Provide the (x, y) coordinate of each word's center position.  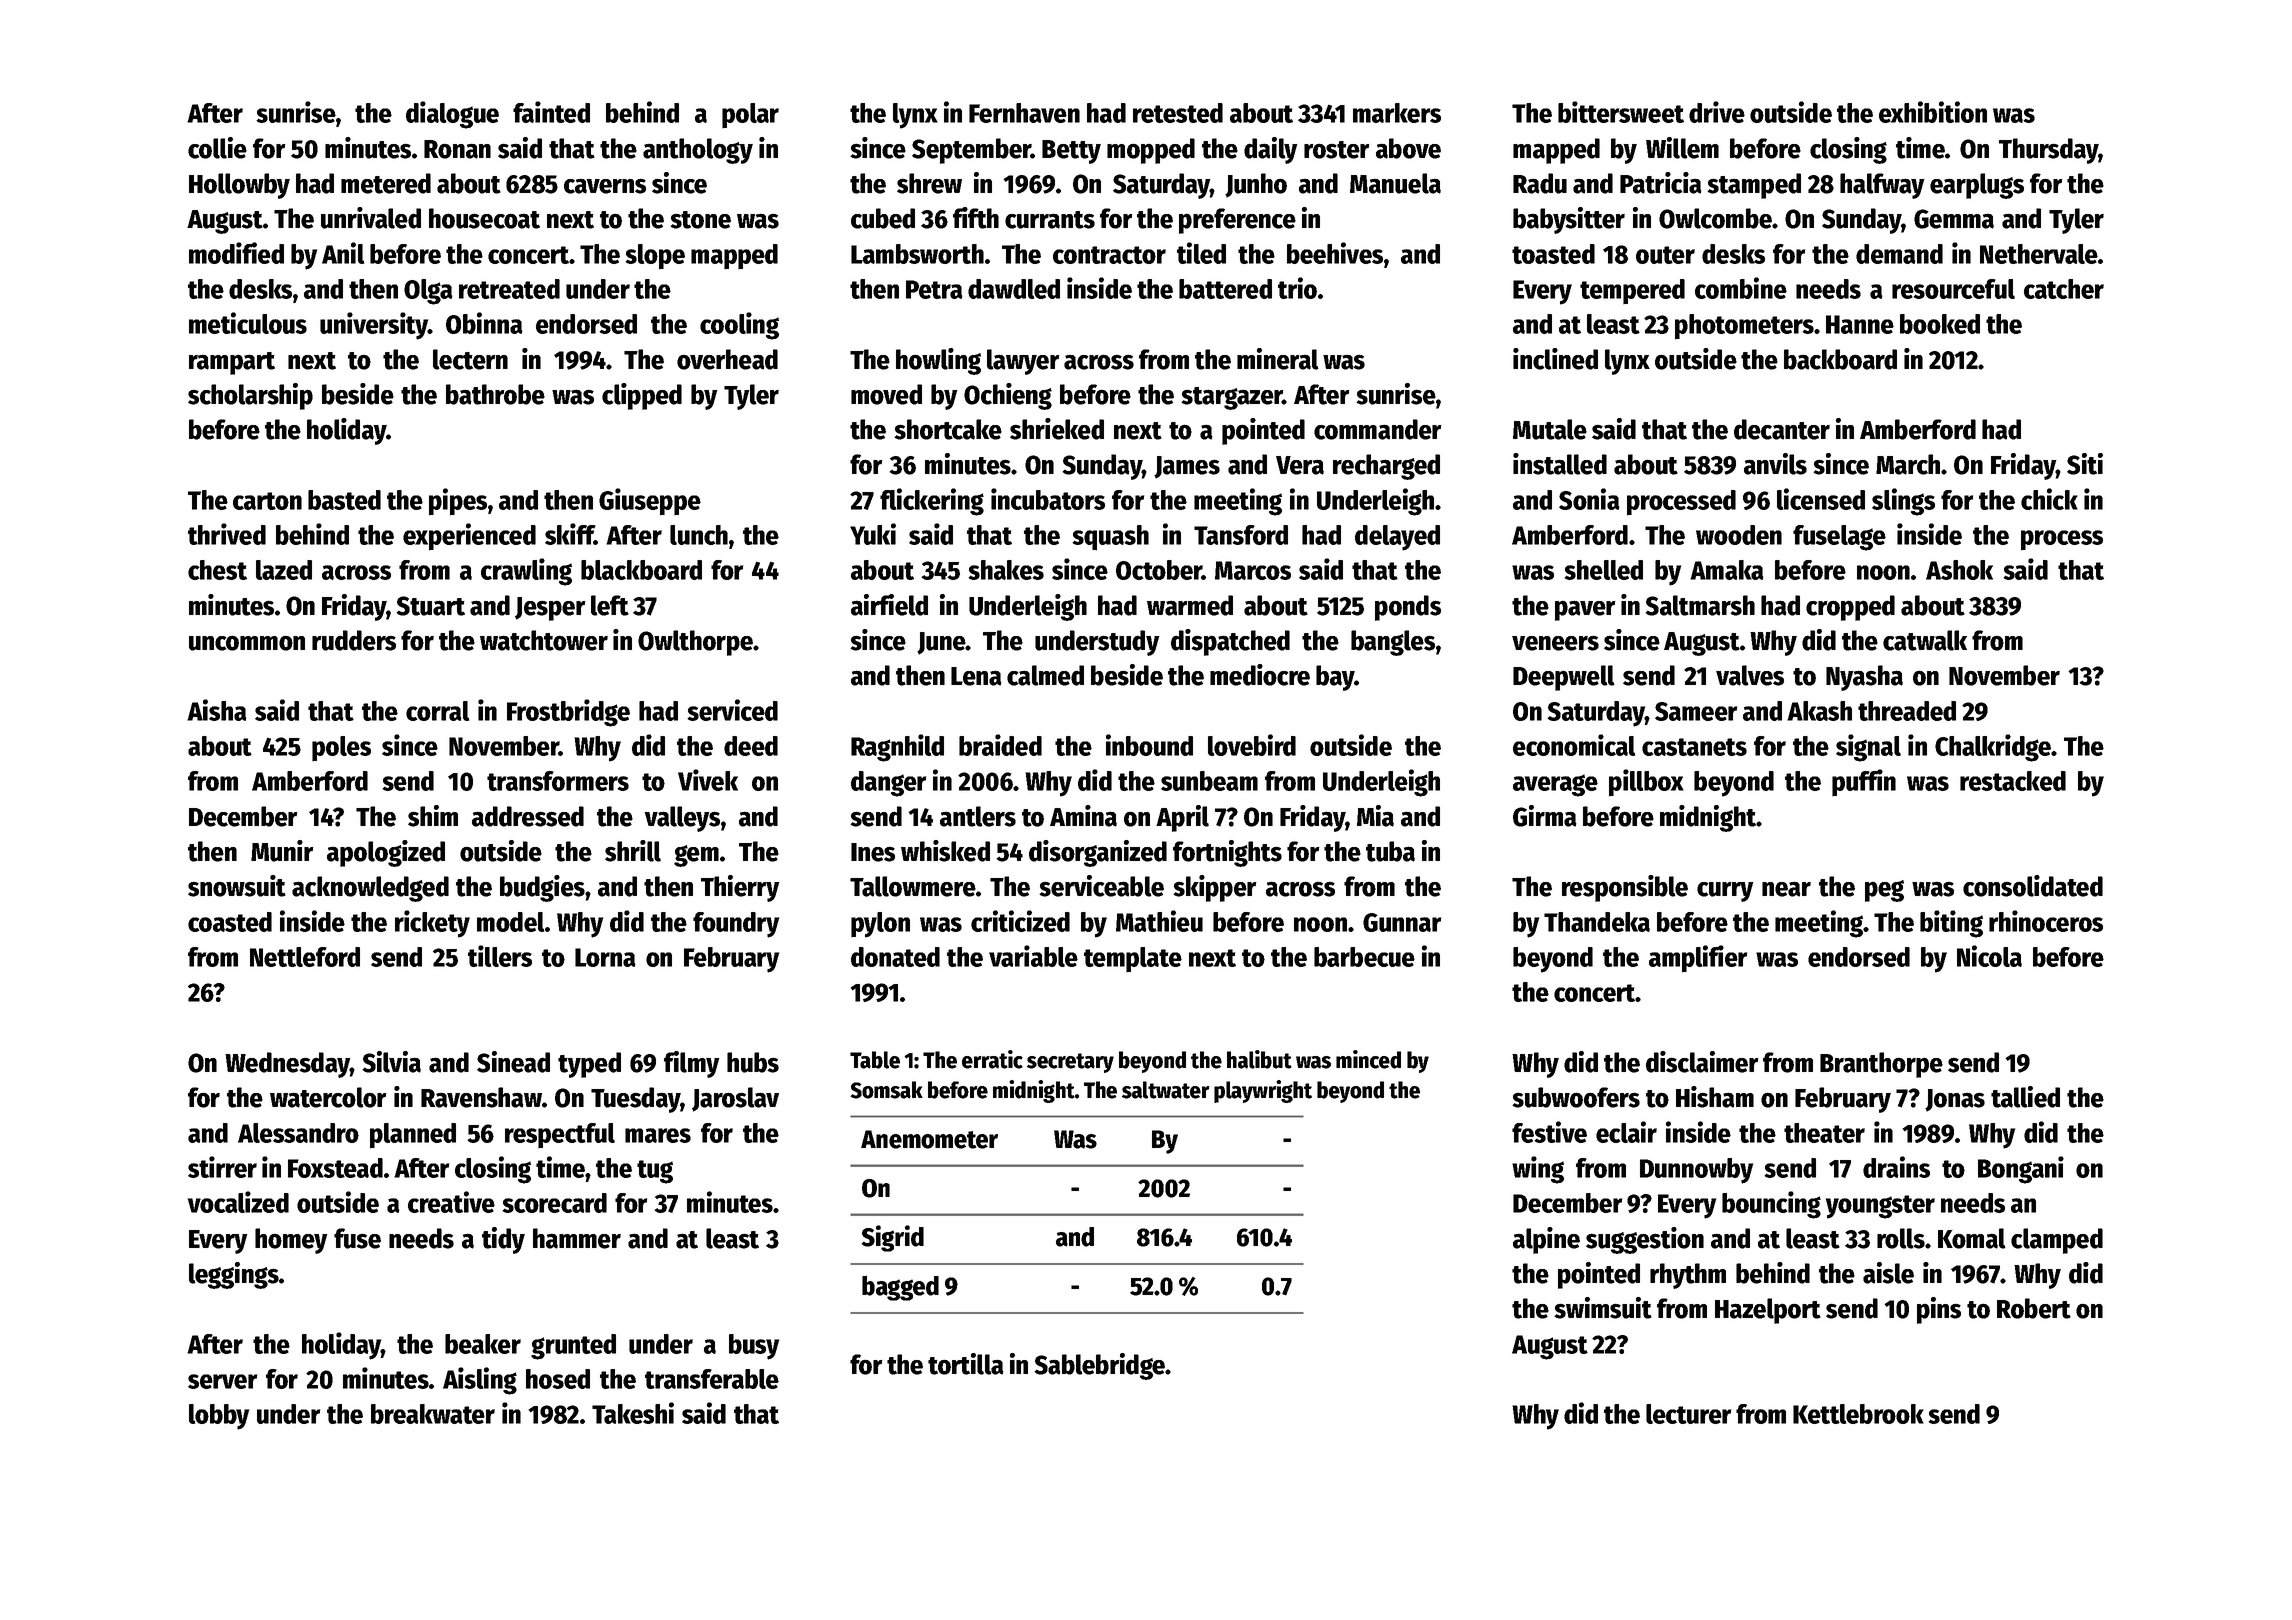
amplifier (1698, 959)
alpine (1546, 1240)
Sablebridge (1100, 1366)
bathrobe (495, 394)
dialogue (452, 115)
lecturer (1688, 1414)
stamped (1754, 186)
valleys (682, 819)
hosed (558, 1379)
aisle (1888, 1273)
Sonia (1589, 499)
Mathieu (1159, 921)
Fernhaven (1024, 113)
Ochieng (1008, 396)
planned (413, 1136)
